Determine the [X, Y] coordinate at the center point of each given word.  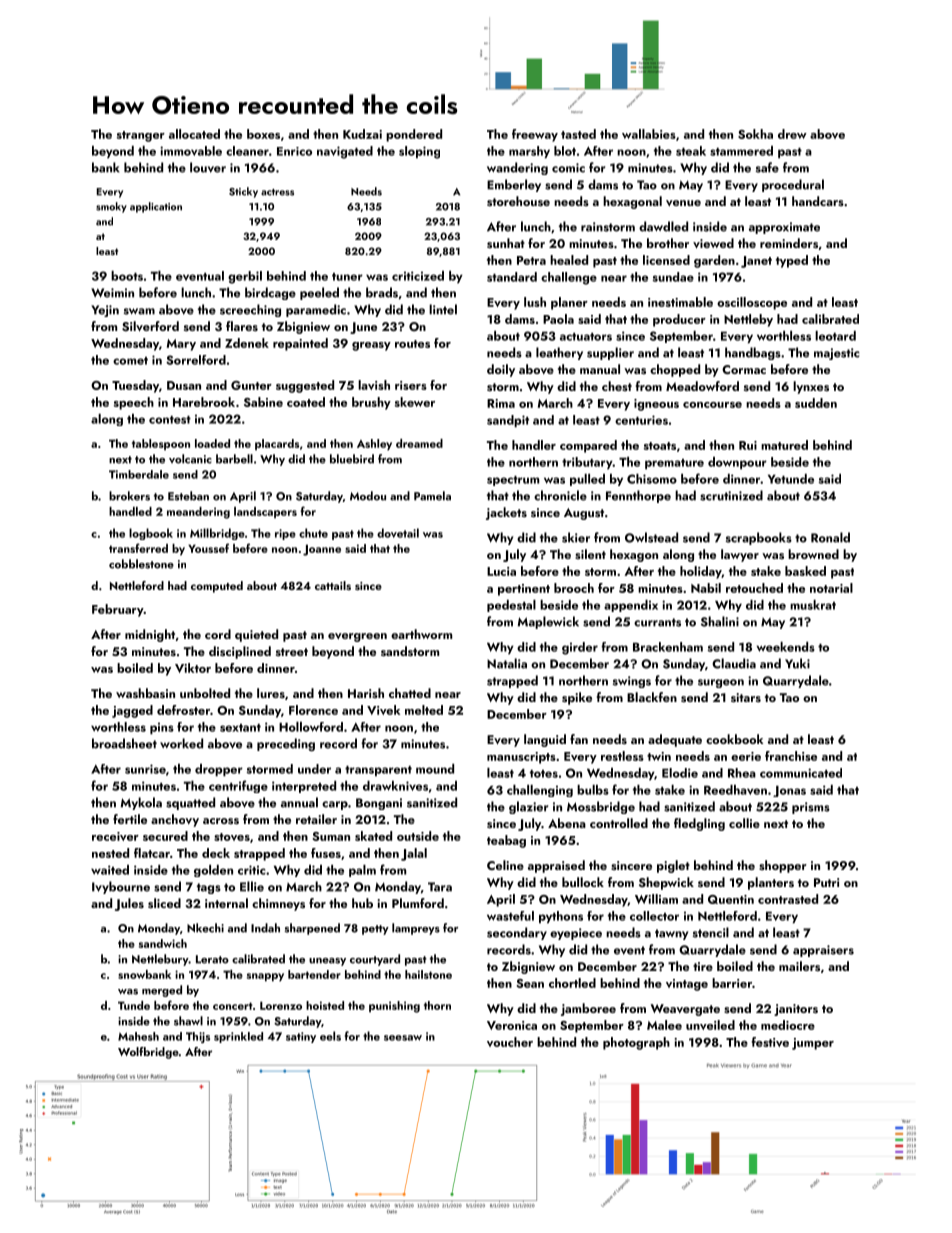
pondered [414, 135]
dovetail [398, 533]
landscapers [265, 512]
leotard [835, 336]
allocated [194, 134]
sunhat [506, 243]
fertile [130, 819]
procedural [793, 185]
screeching [250, 310]
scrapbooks [759, 538]
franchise [791, 756]
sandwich [163, 943]
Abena [567, 823]
